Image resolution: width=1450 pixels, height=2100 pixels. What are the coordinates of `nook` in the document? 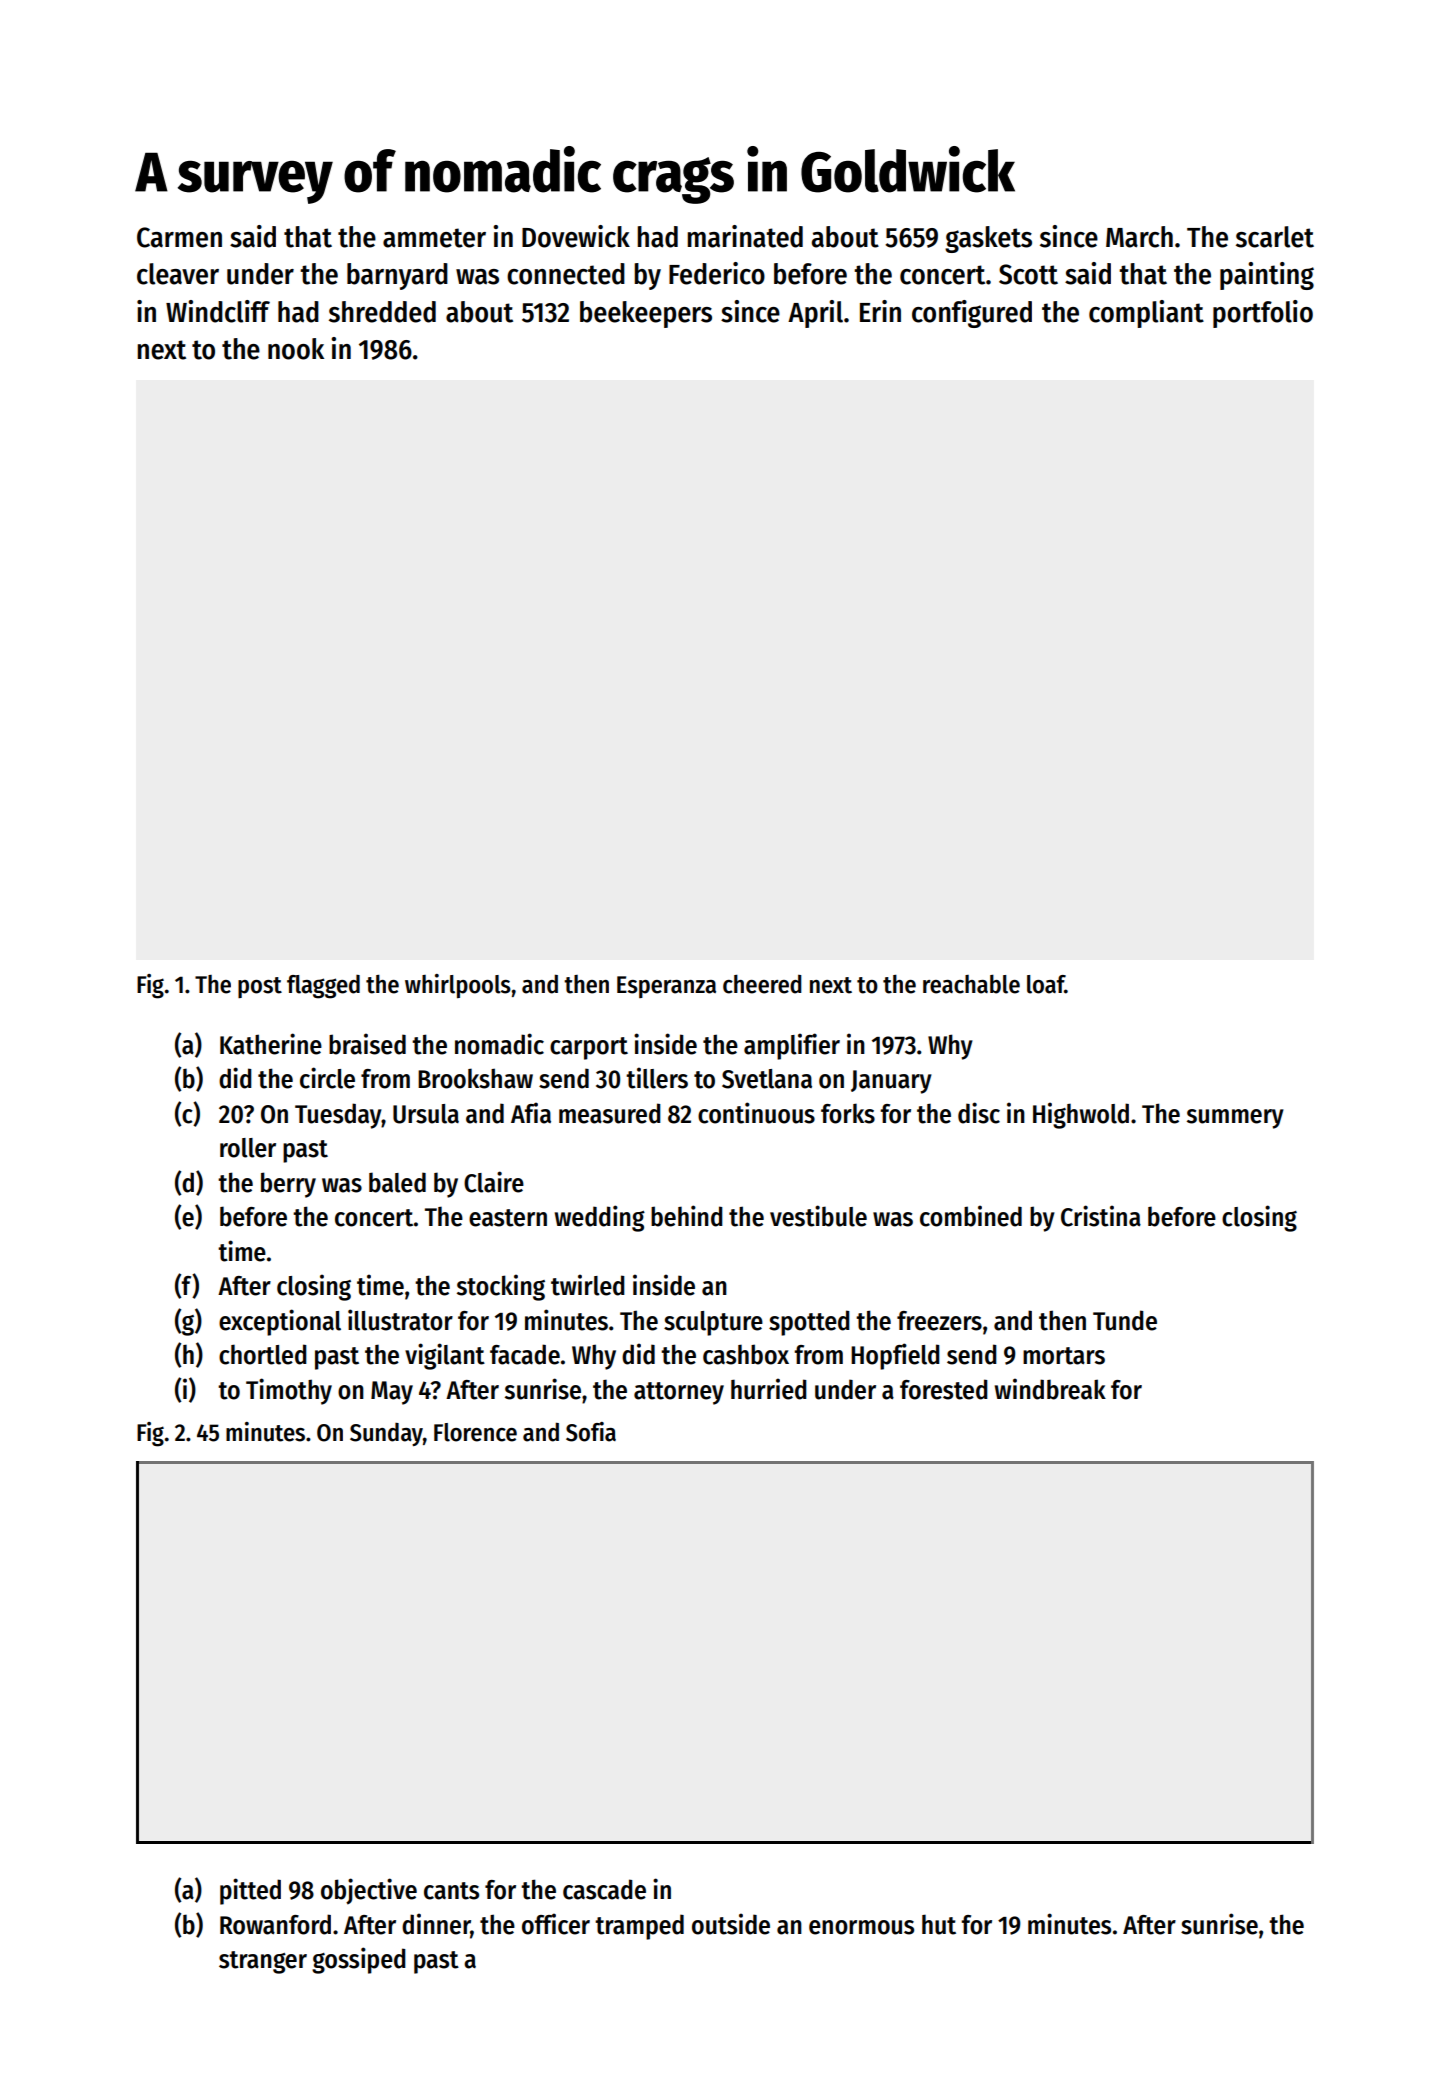 It's located at (296, 349).
